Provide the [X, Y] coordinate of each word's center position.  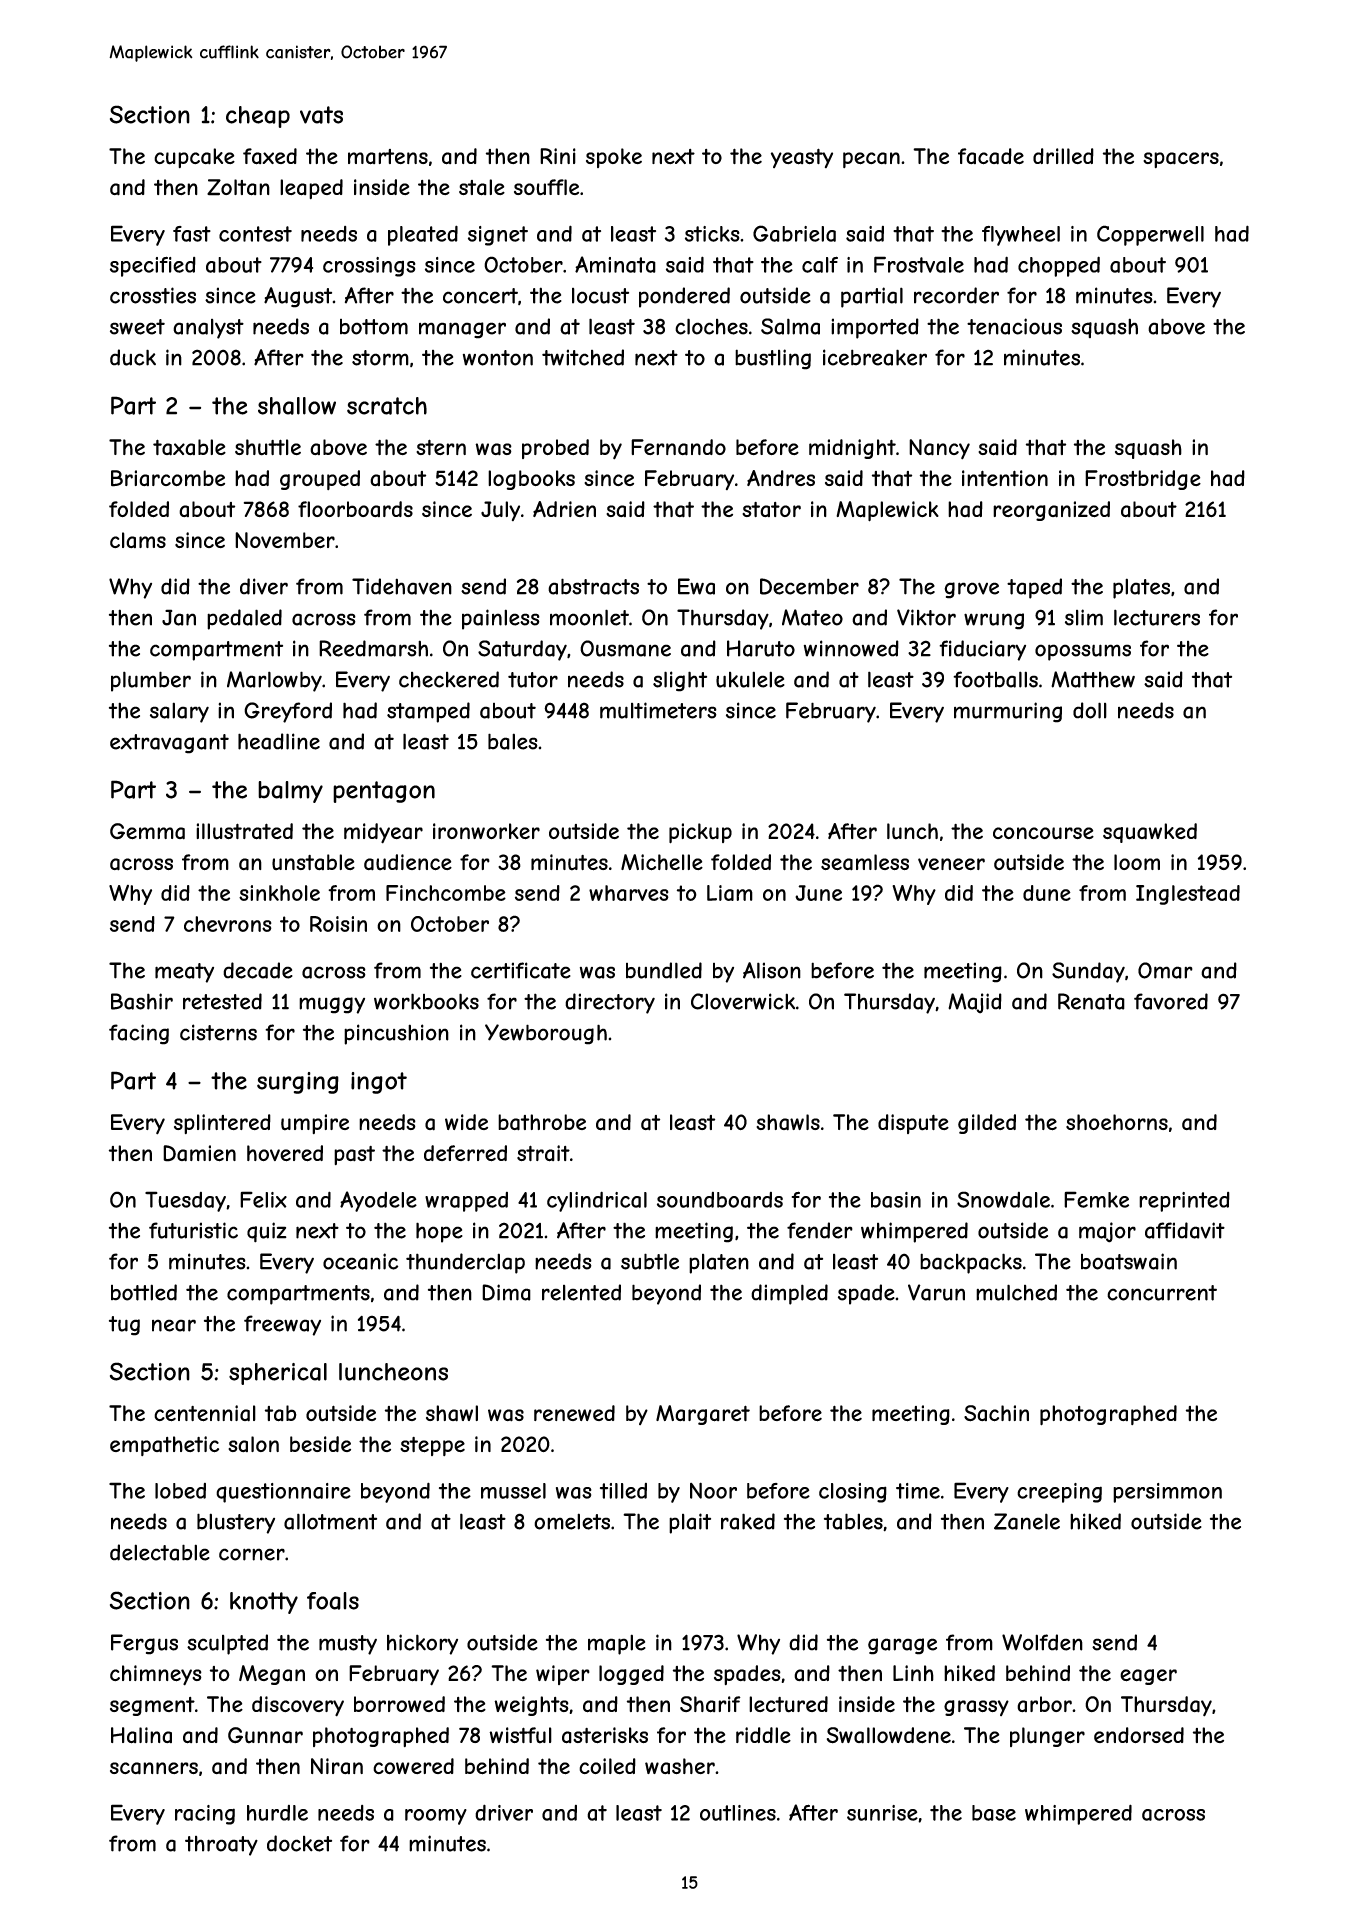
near [174, 1325]
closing [853, 1493]
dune [1047, 893]
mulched [1016, 1292]
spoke [614, 158]
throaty [221, 1846]
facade [991, 156]
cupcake [194, 158]
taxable [189, 447]
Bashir [142, 1001]
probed [555, 449]
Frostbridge [1143, 480]
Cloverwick [743, 1001]
